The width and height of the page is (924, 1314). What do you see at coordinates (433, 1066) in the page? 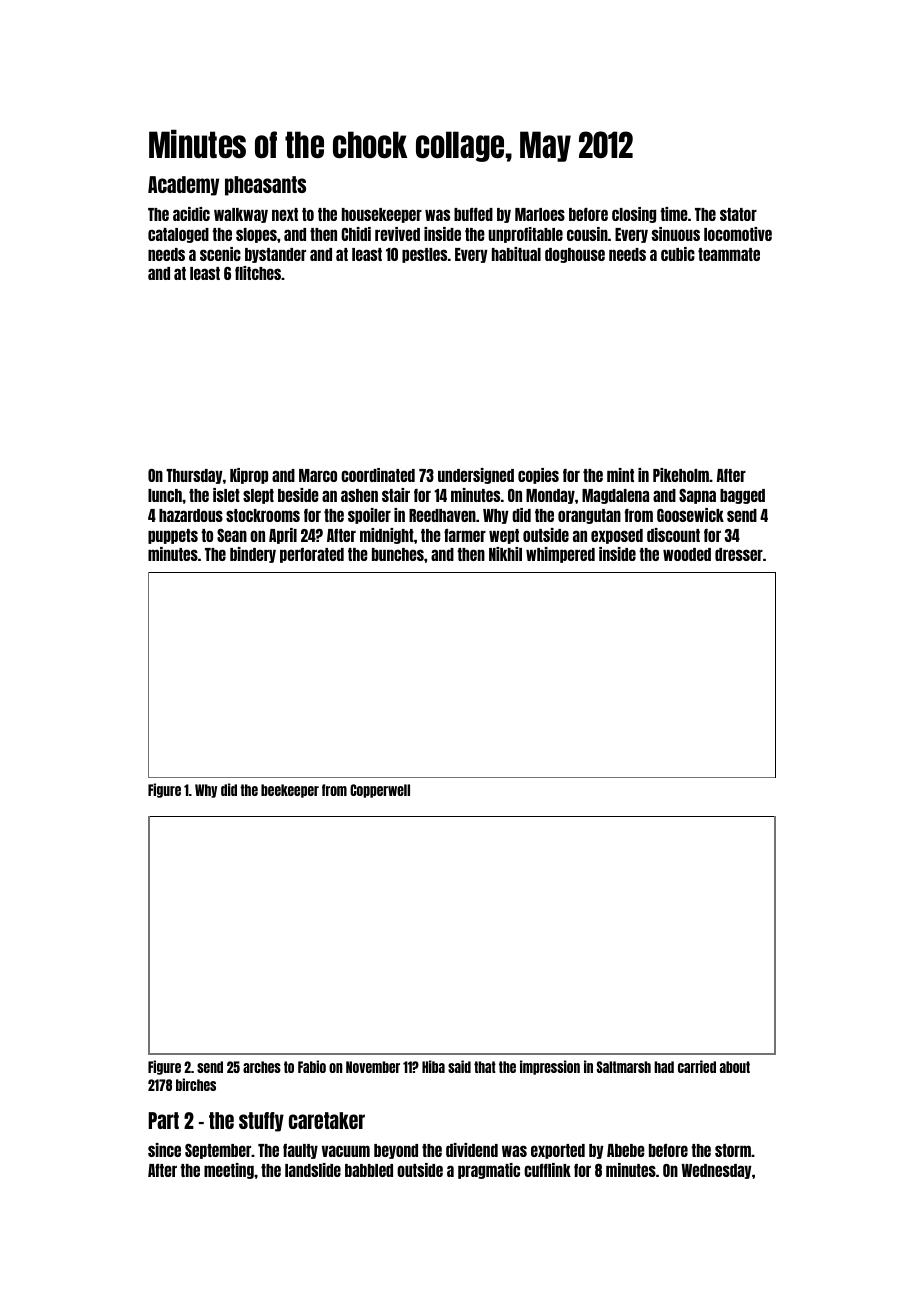
I see `Hiba` at bounding box center [433, 1066].
